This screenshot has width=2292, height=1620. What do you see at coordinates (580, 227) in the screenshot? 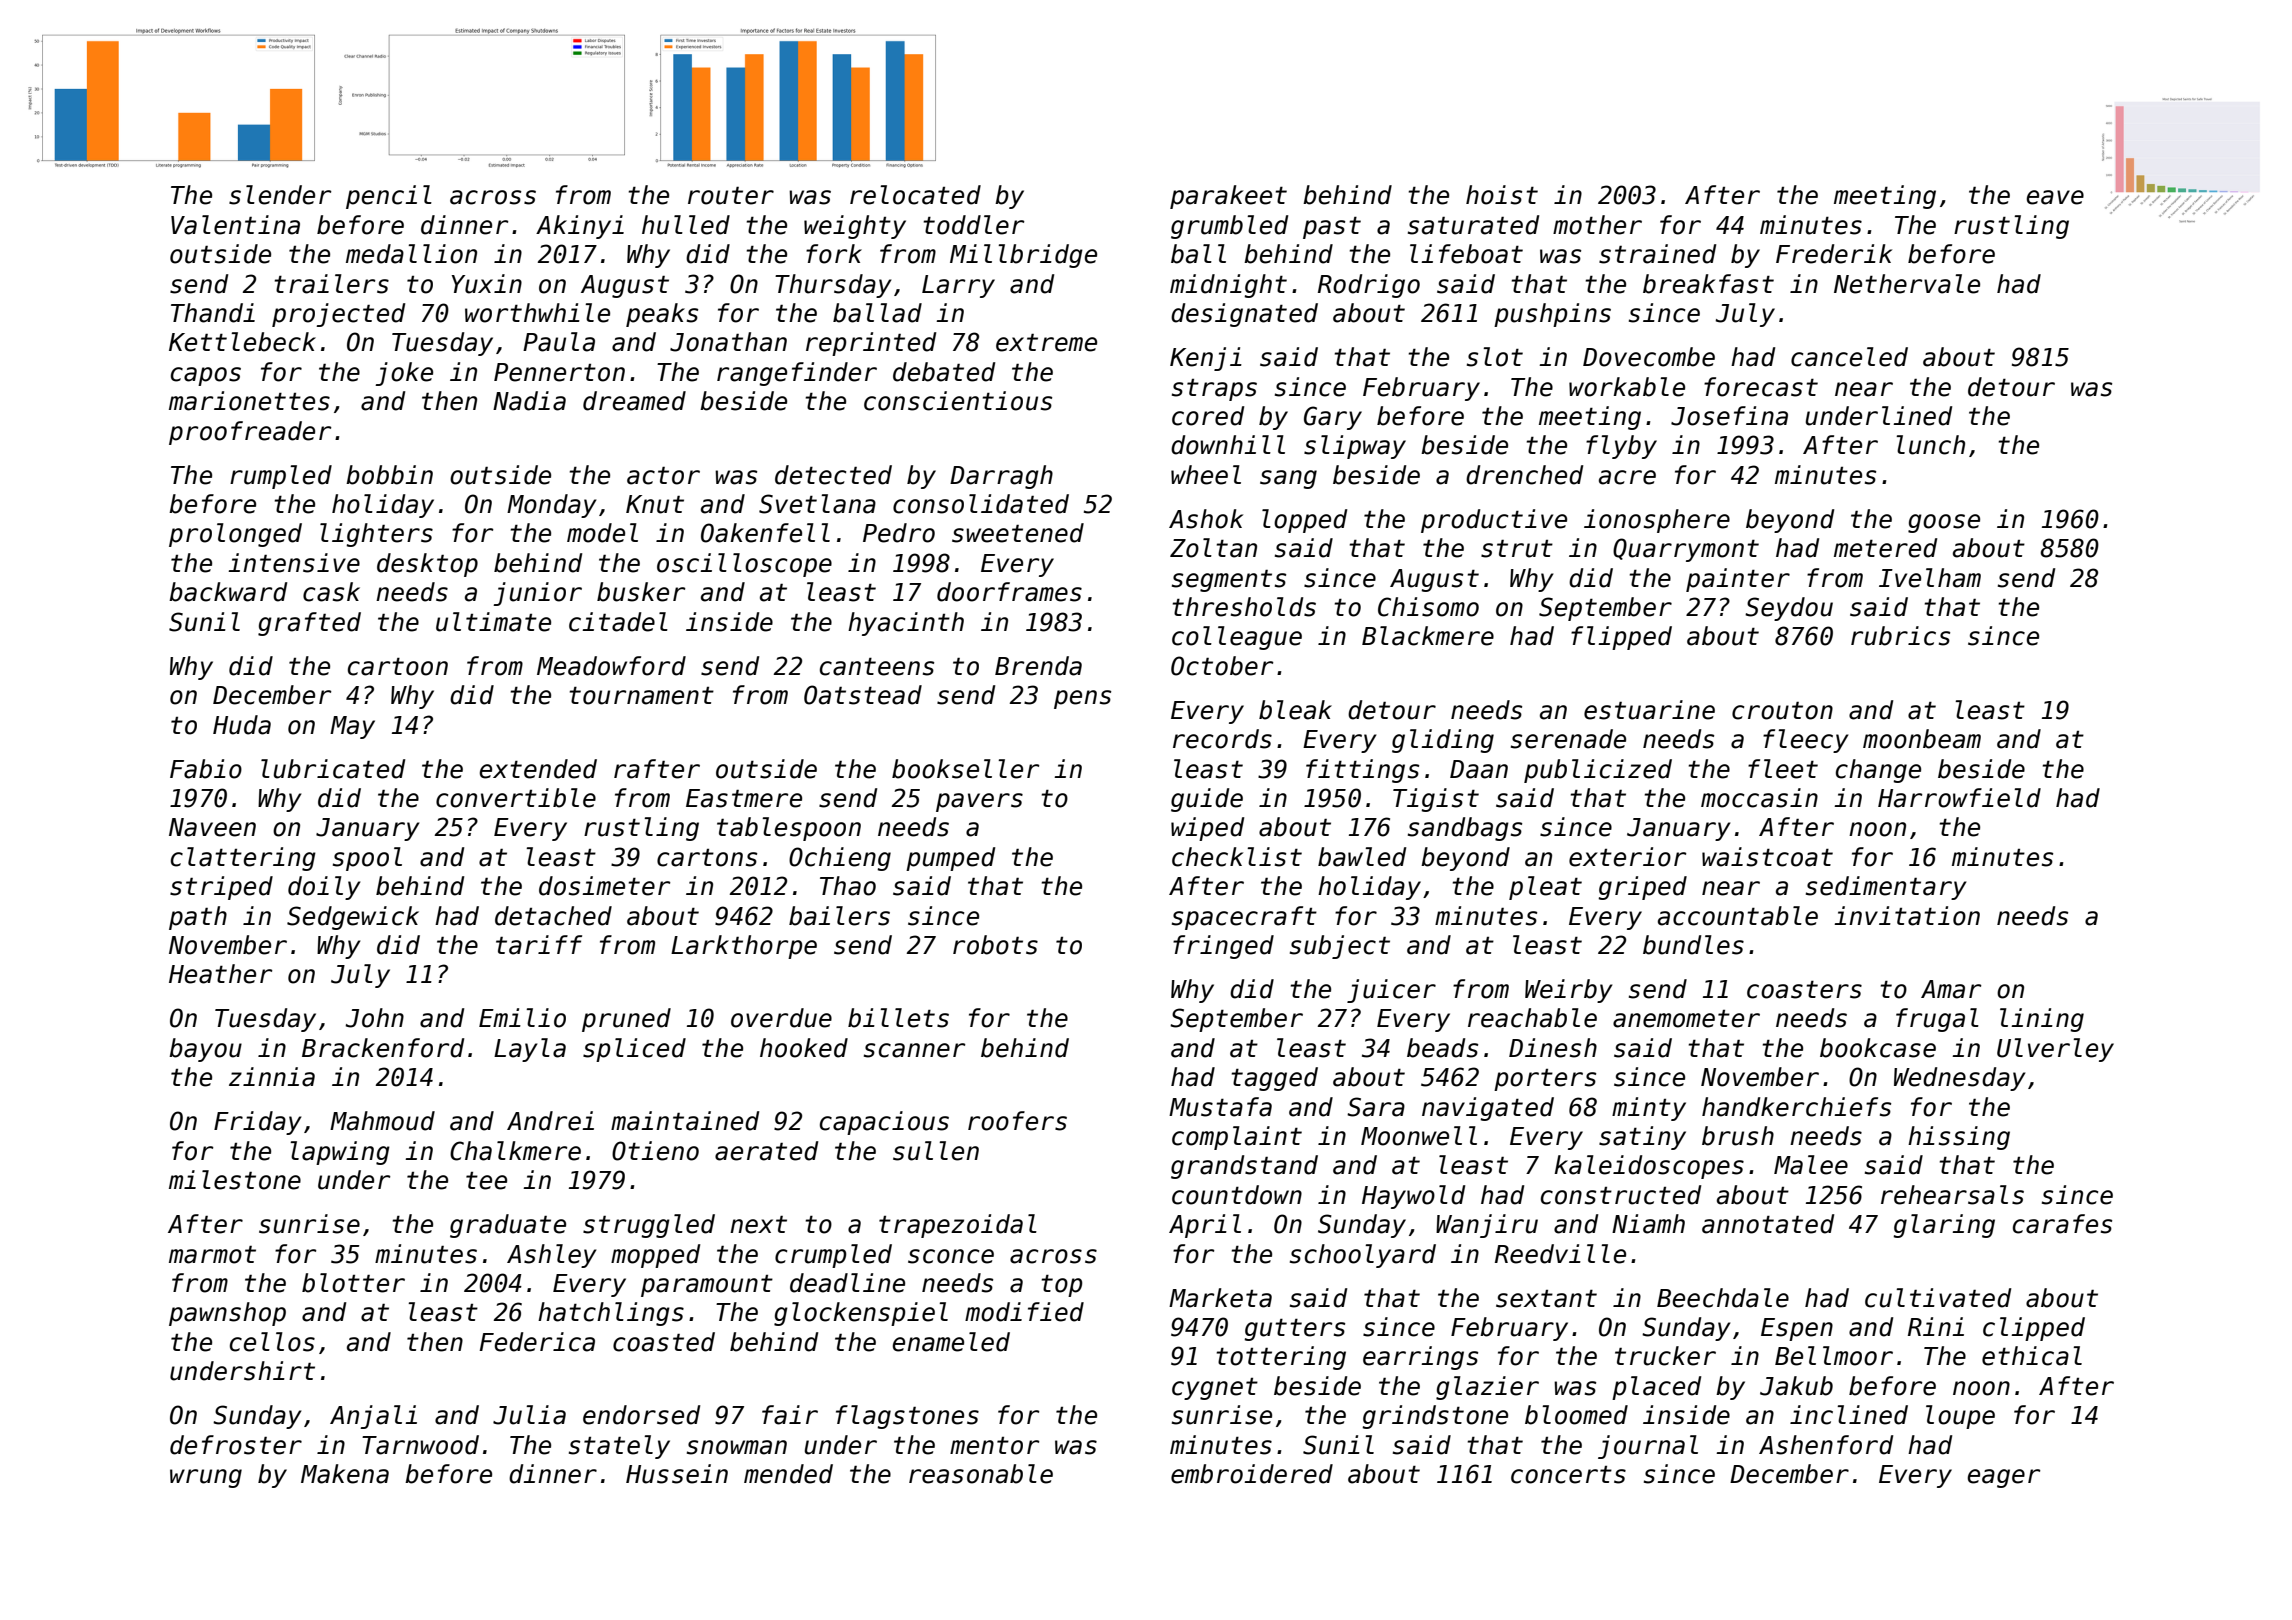
I see `Akinyi` at bounding box center [580, 227].
